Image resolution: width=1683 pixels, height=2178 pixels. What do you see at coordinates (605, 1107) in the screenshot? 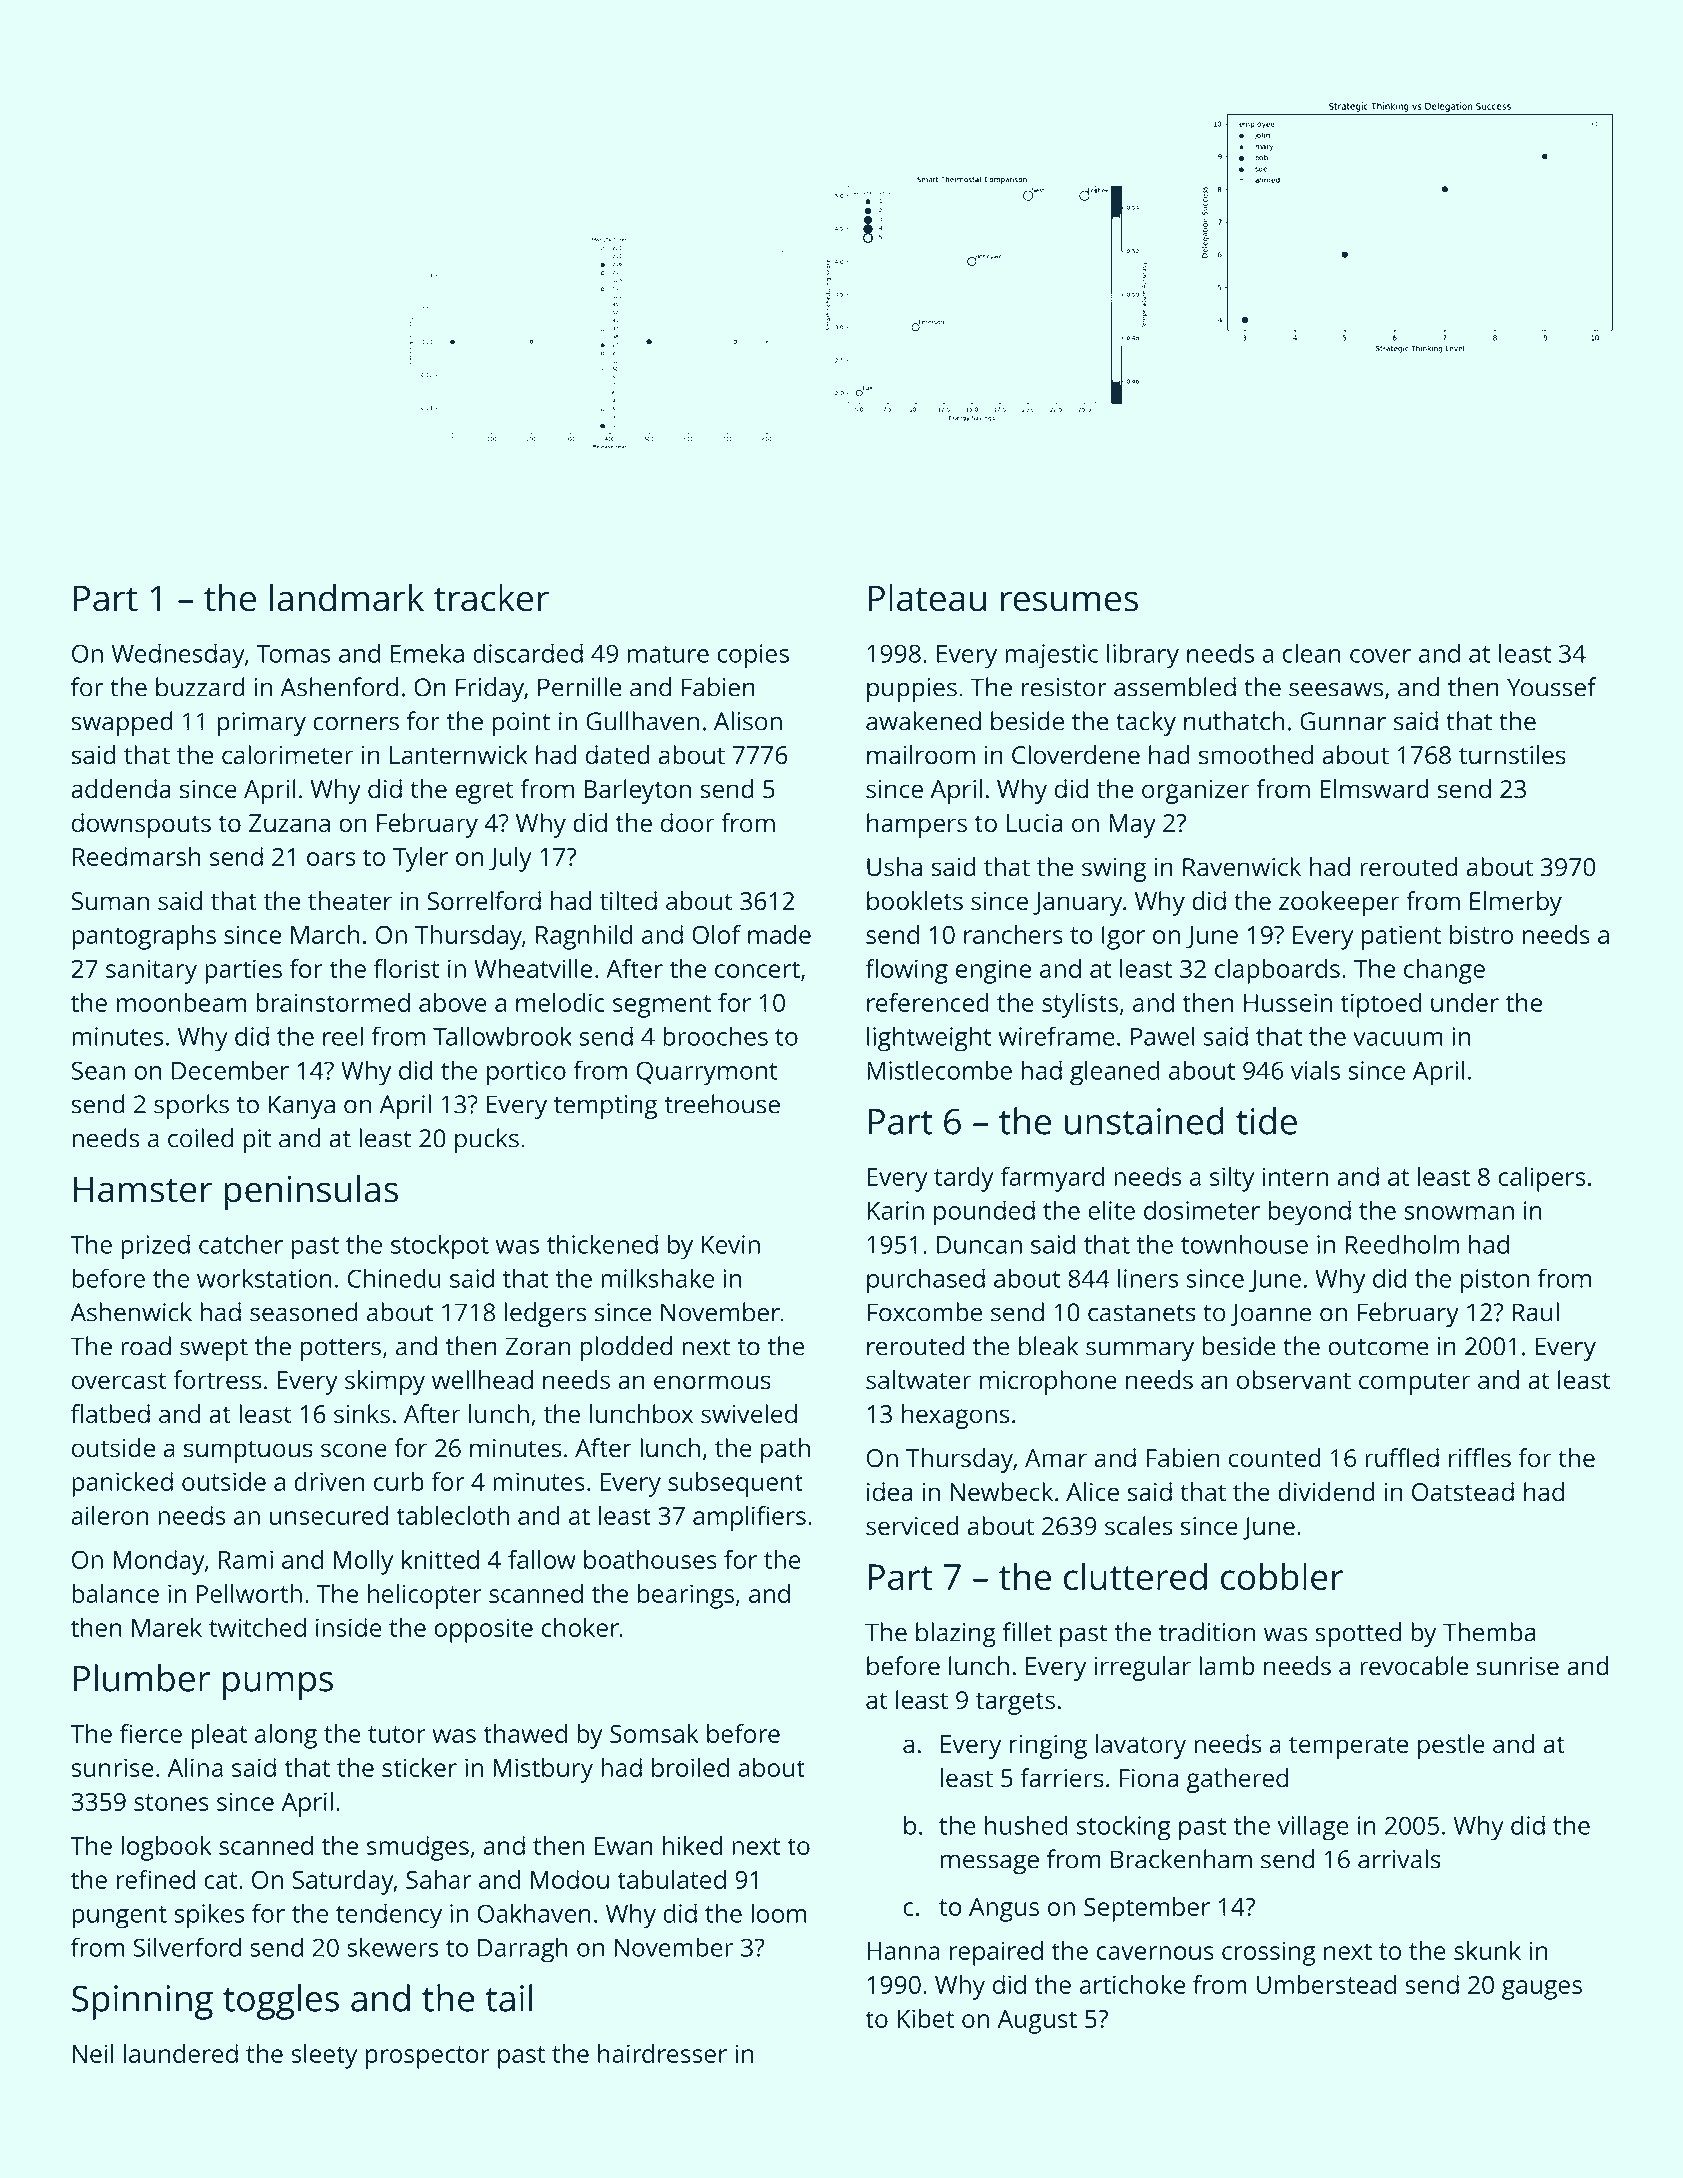
I see `tempting` at bounding box center [605, 1107].
